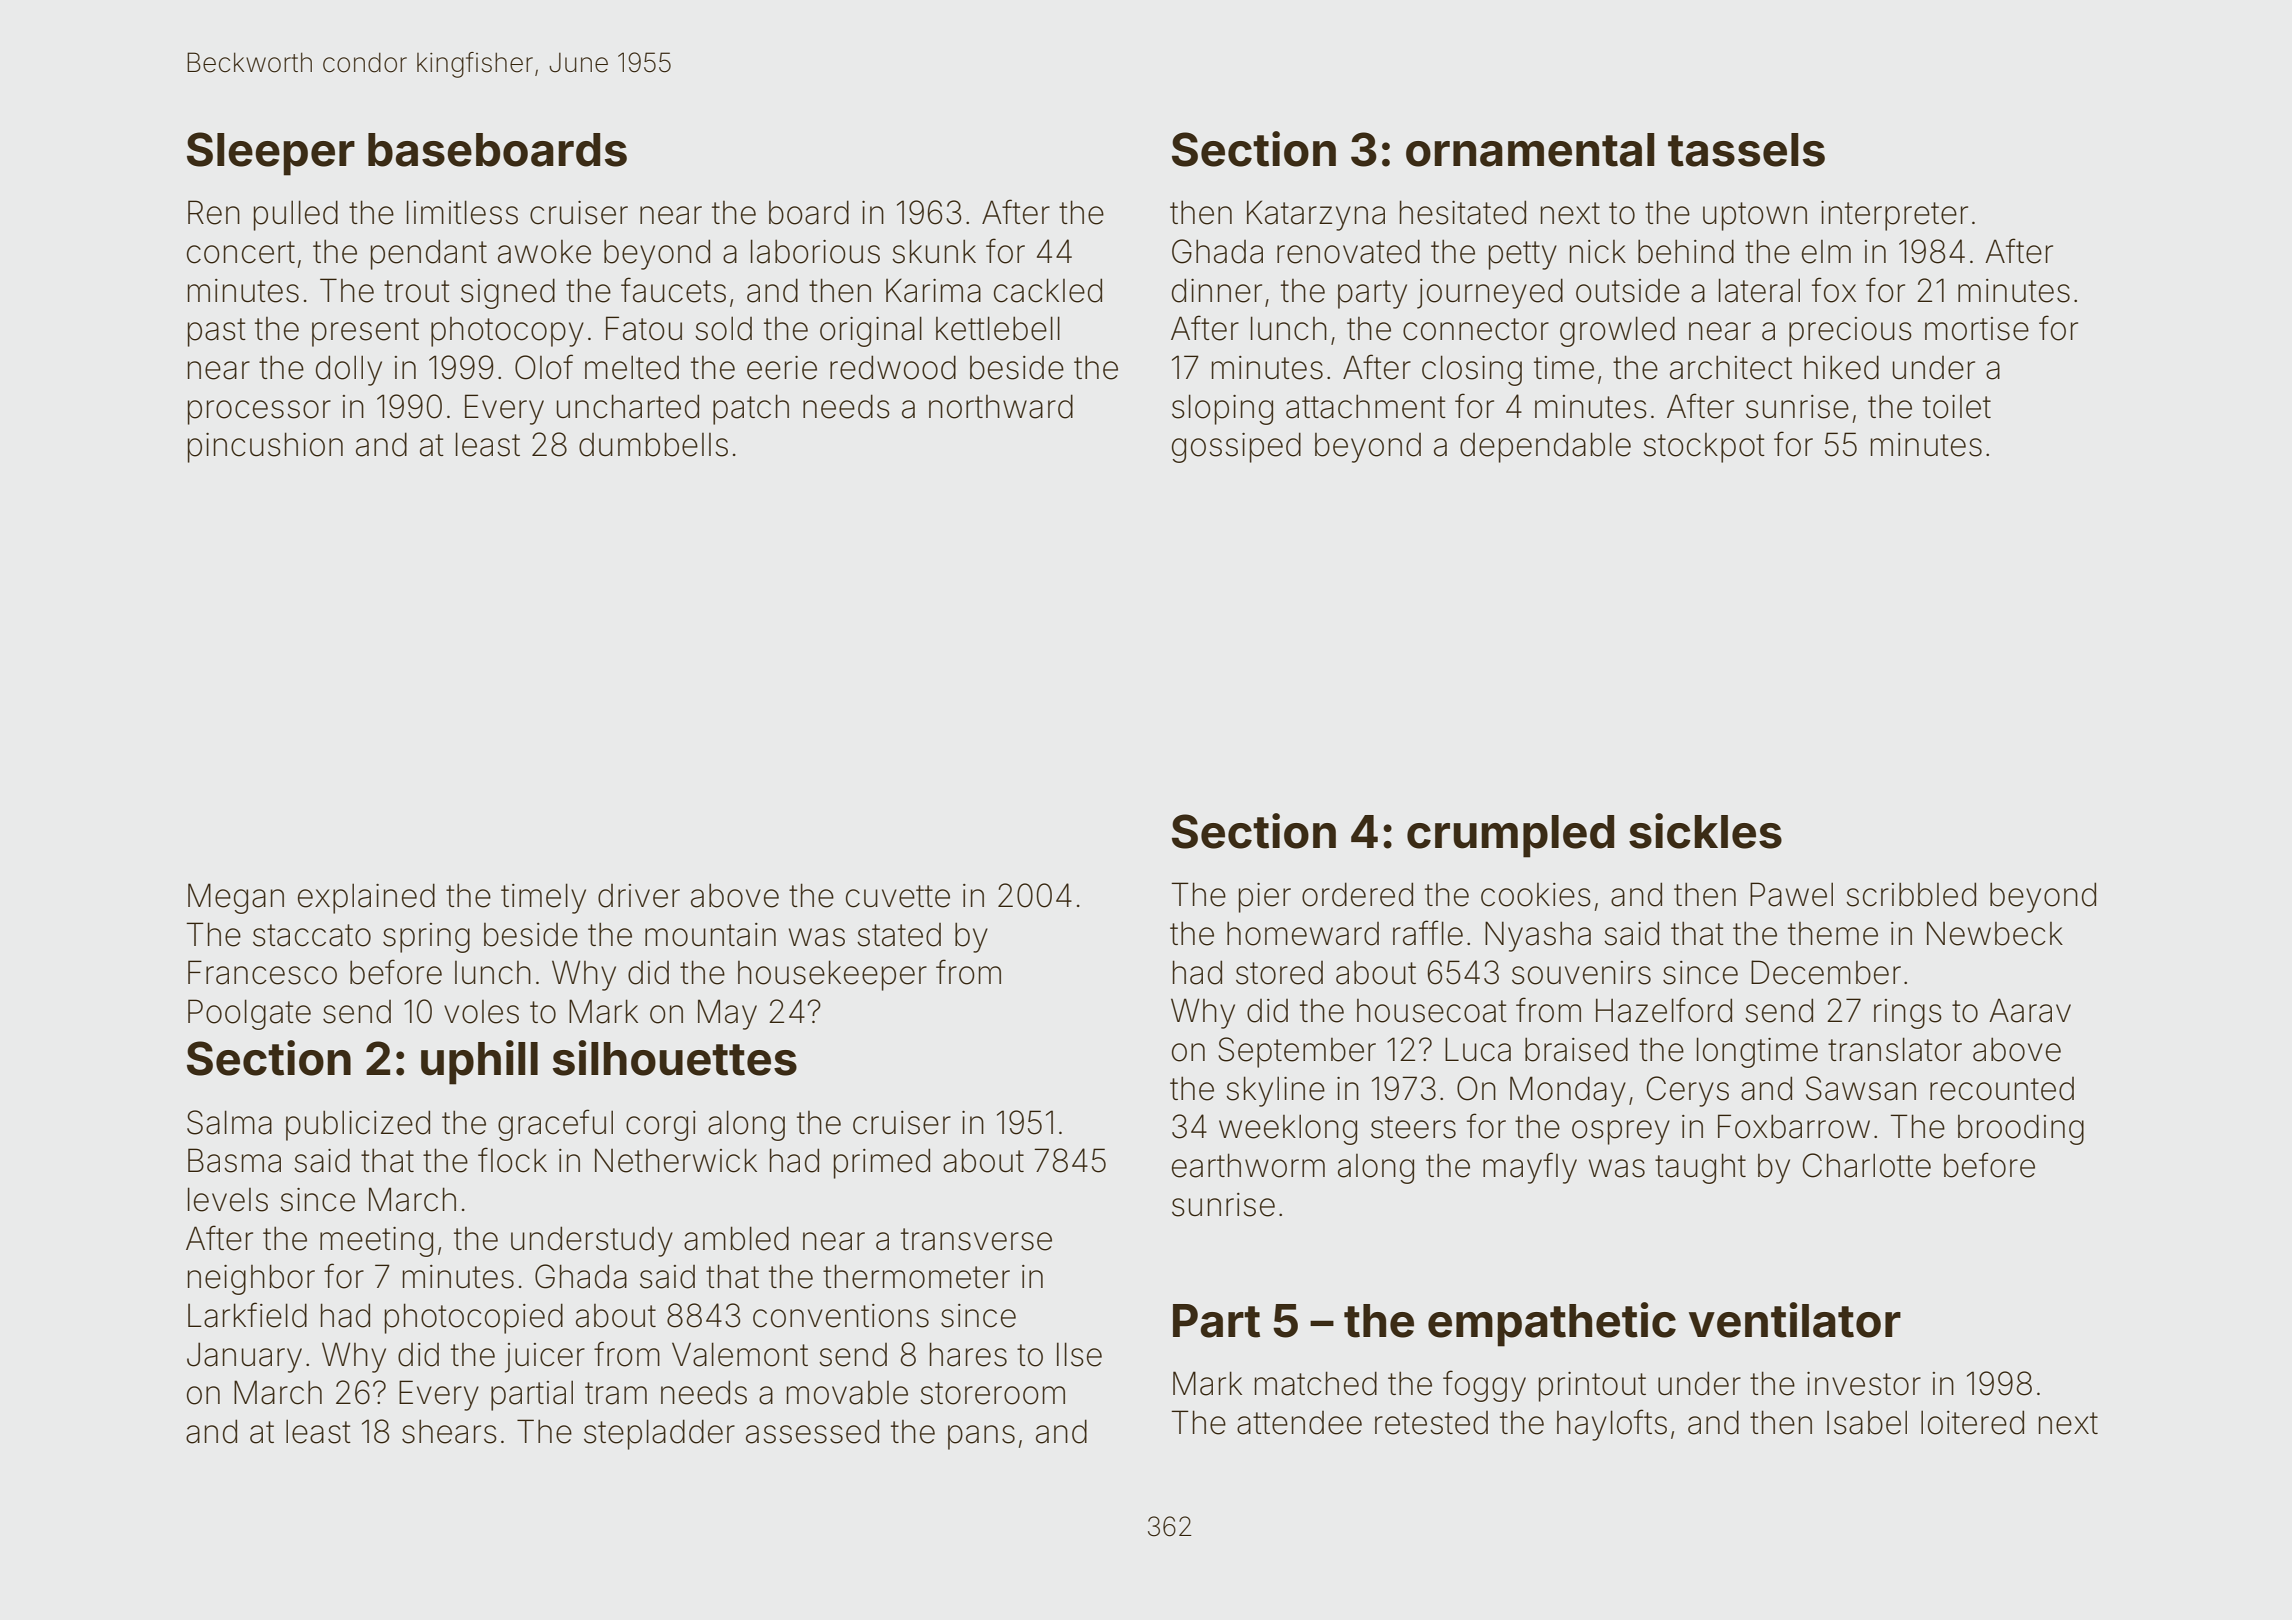 The width and height of the image is (2292, 1620). I want to click on Isabel, so click(1867, 1422).
